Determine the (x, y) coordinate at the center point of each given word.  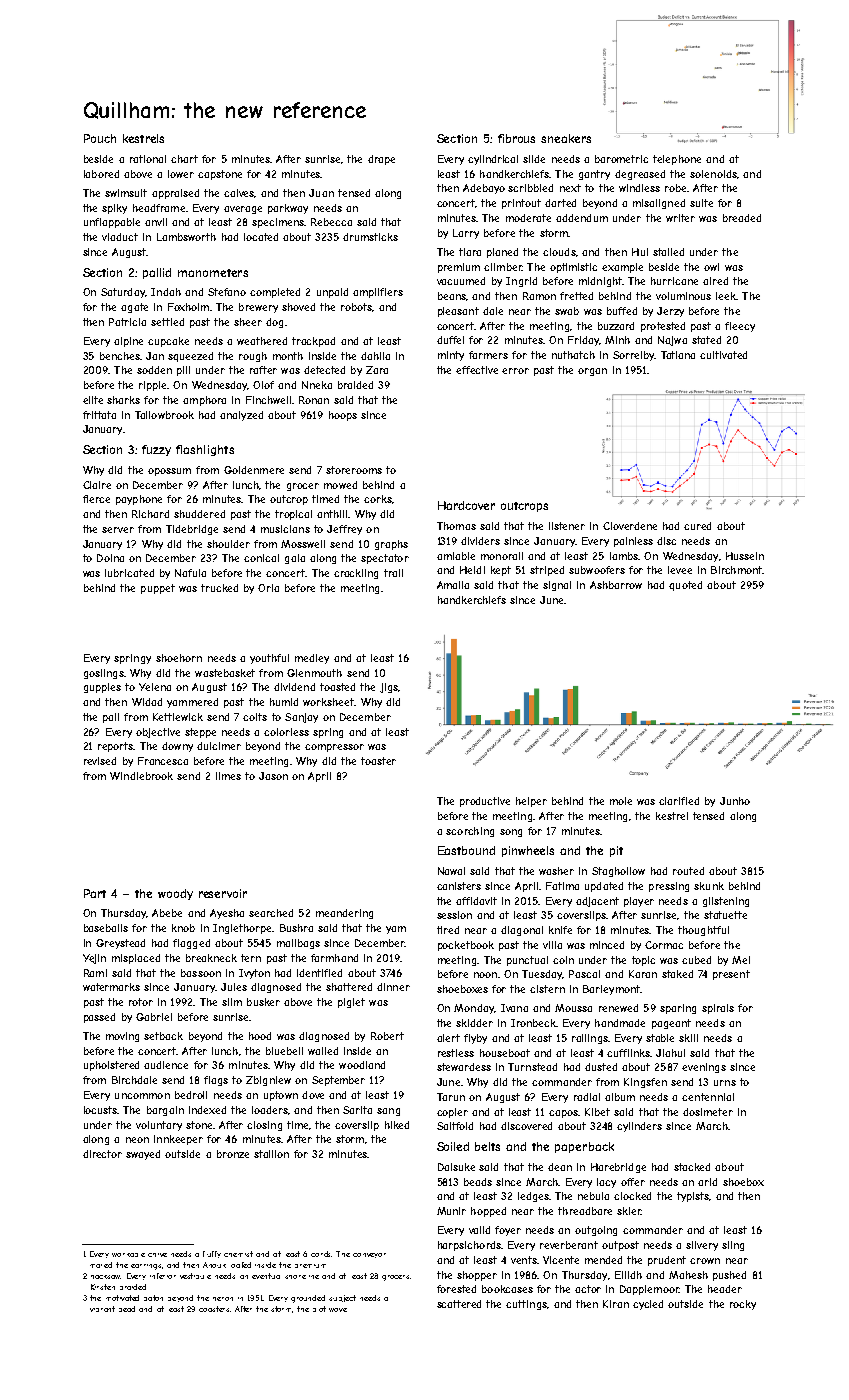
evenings (704, 1068)
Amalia (453, 585)
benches (120, 356)
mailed (101, 1265)
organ (592, 372)
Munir (451, 1211)
